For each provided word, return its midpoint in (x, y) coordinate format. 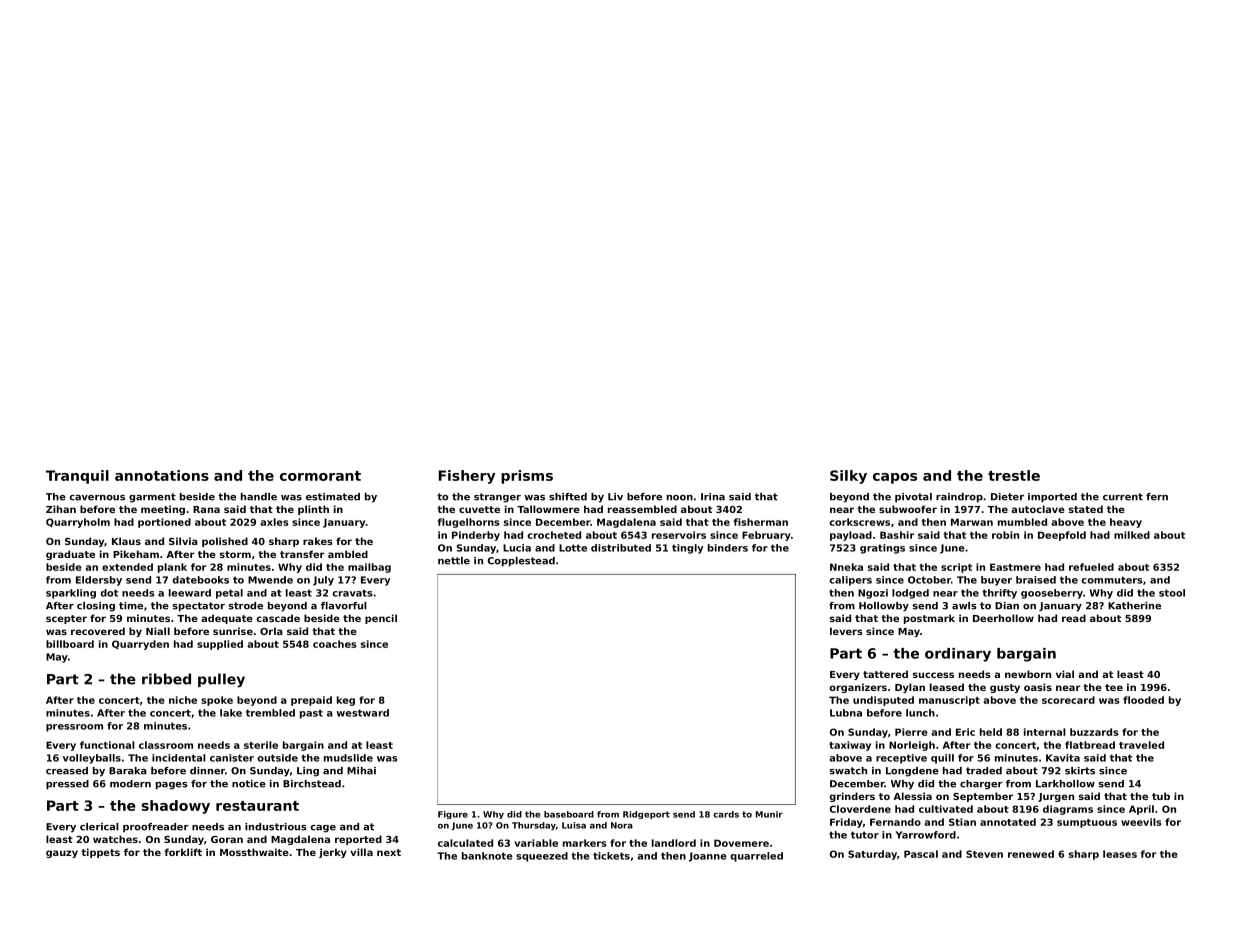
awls (964, 606)
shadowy (176, 807)
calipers (850, 581)
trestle (1014, 475)
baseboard (569, 814)
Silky (848, 477)
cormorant (320, 476)
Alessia (912, 796)
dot (109, 593)
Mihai (361, 771)
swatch (848, 771)
